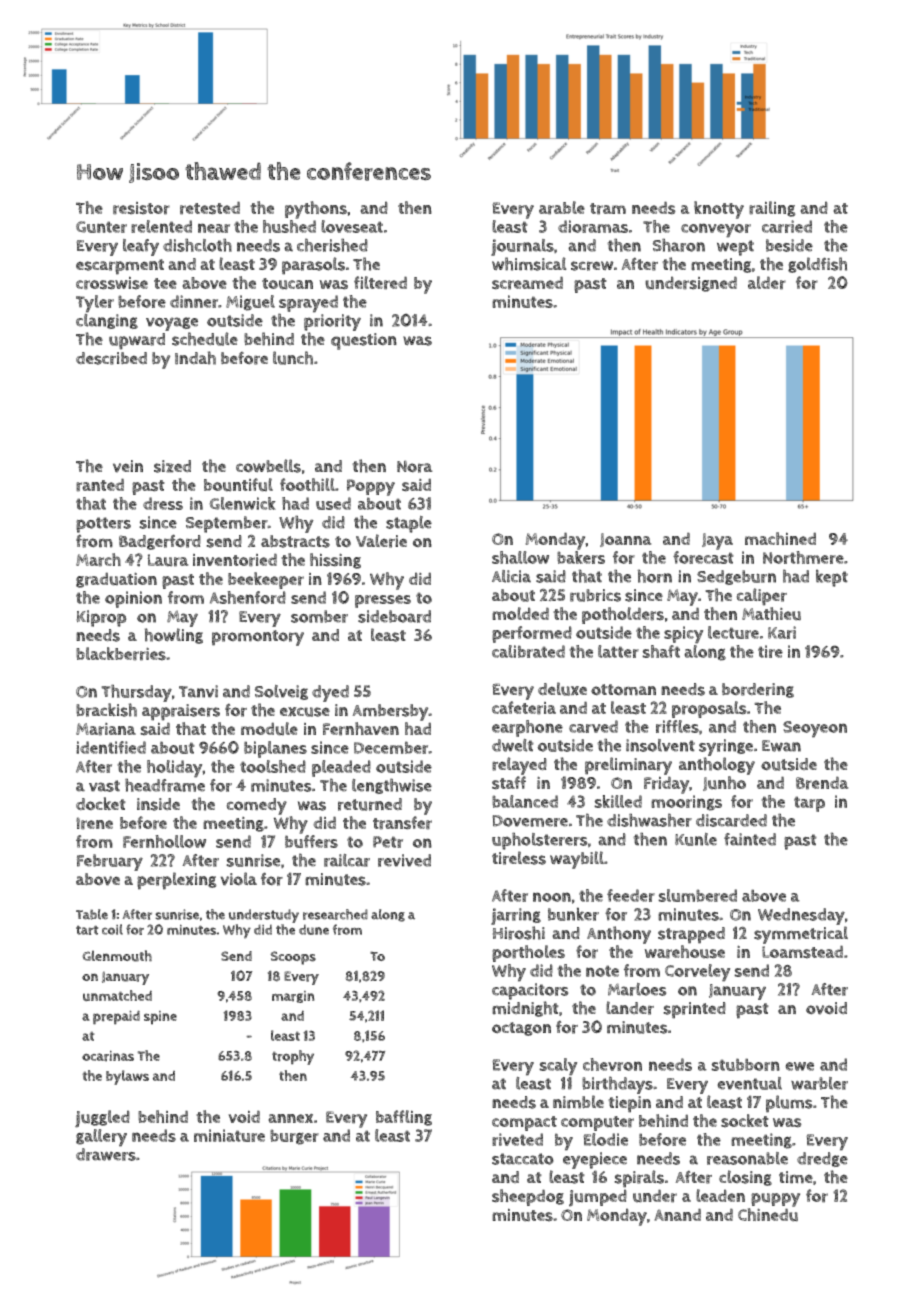 The height and width of the screenshot is (1311, 924). What do you see at coordinates (333, 503) in the screenshot?
I see `used` at bounding box center [333, 503].
